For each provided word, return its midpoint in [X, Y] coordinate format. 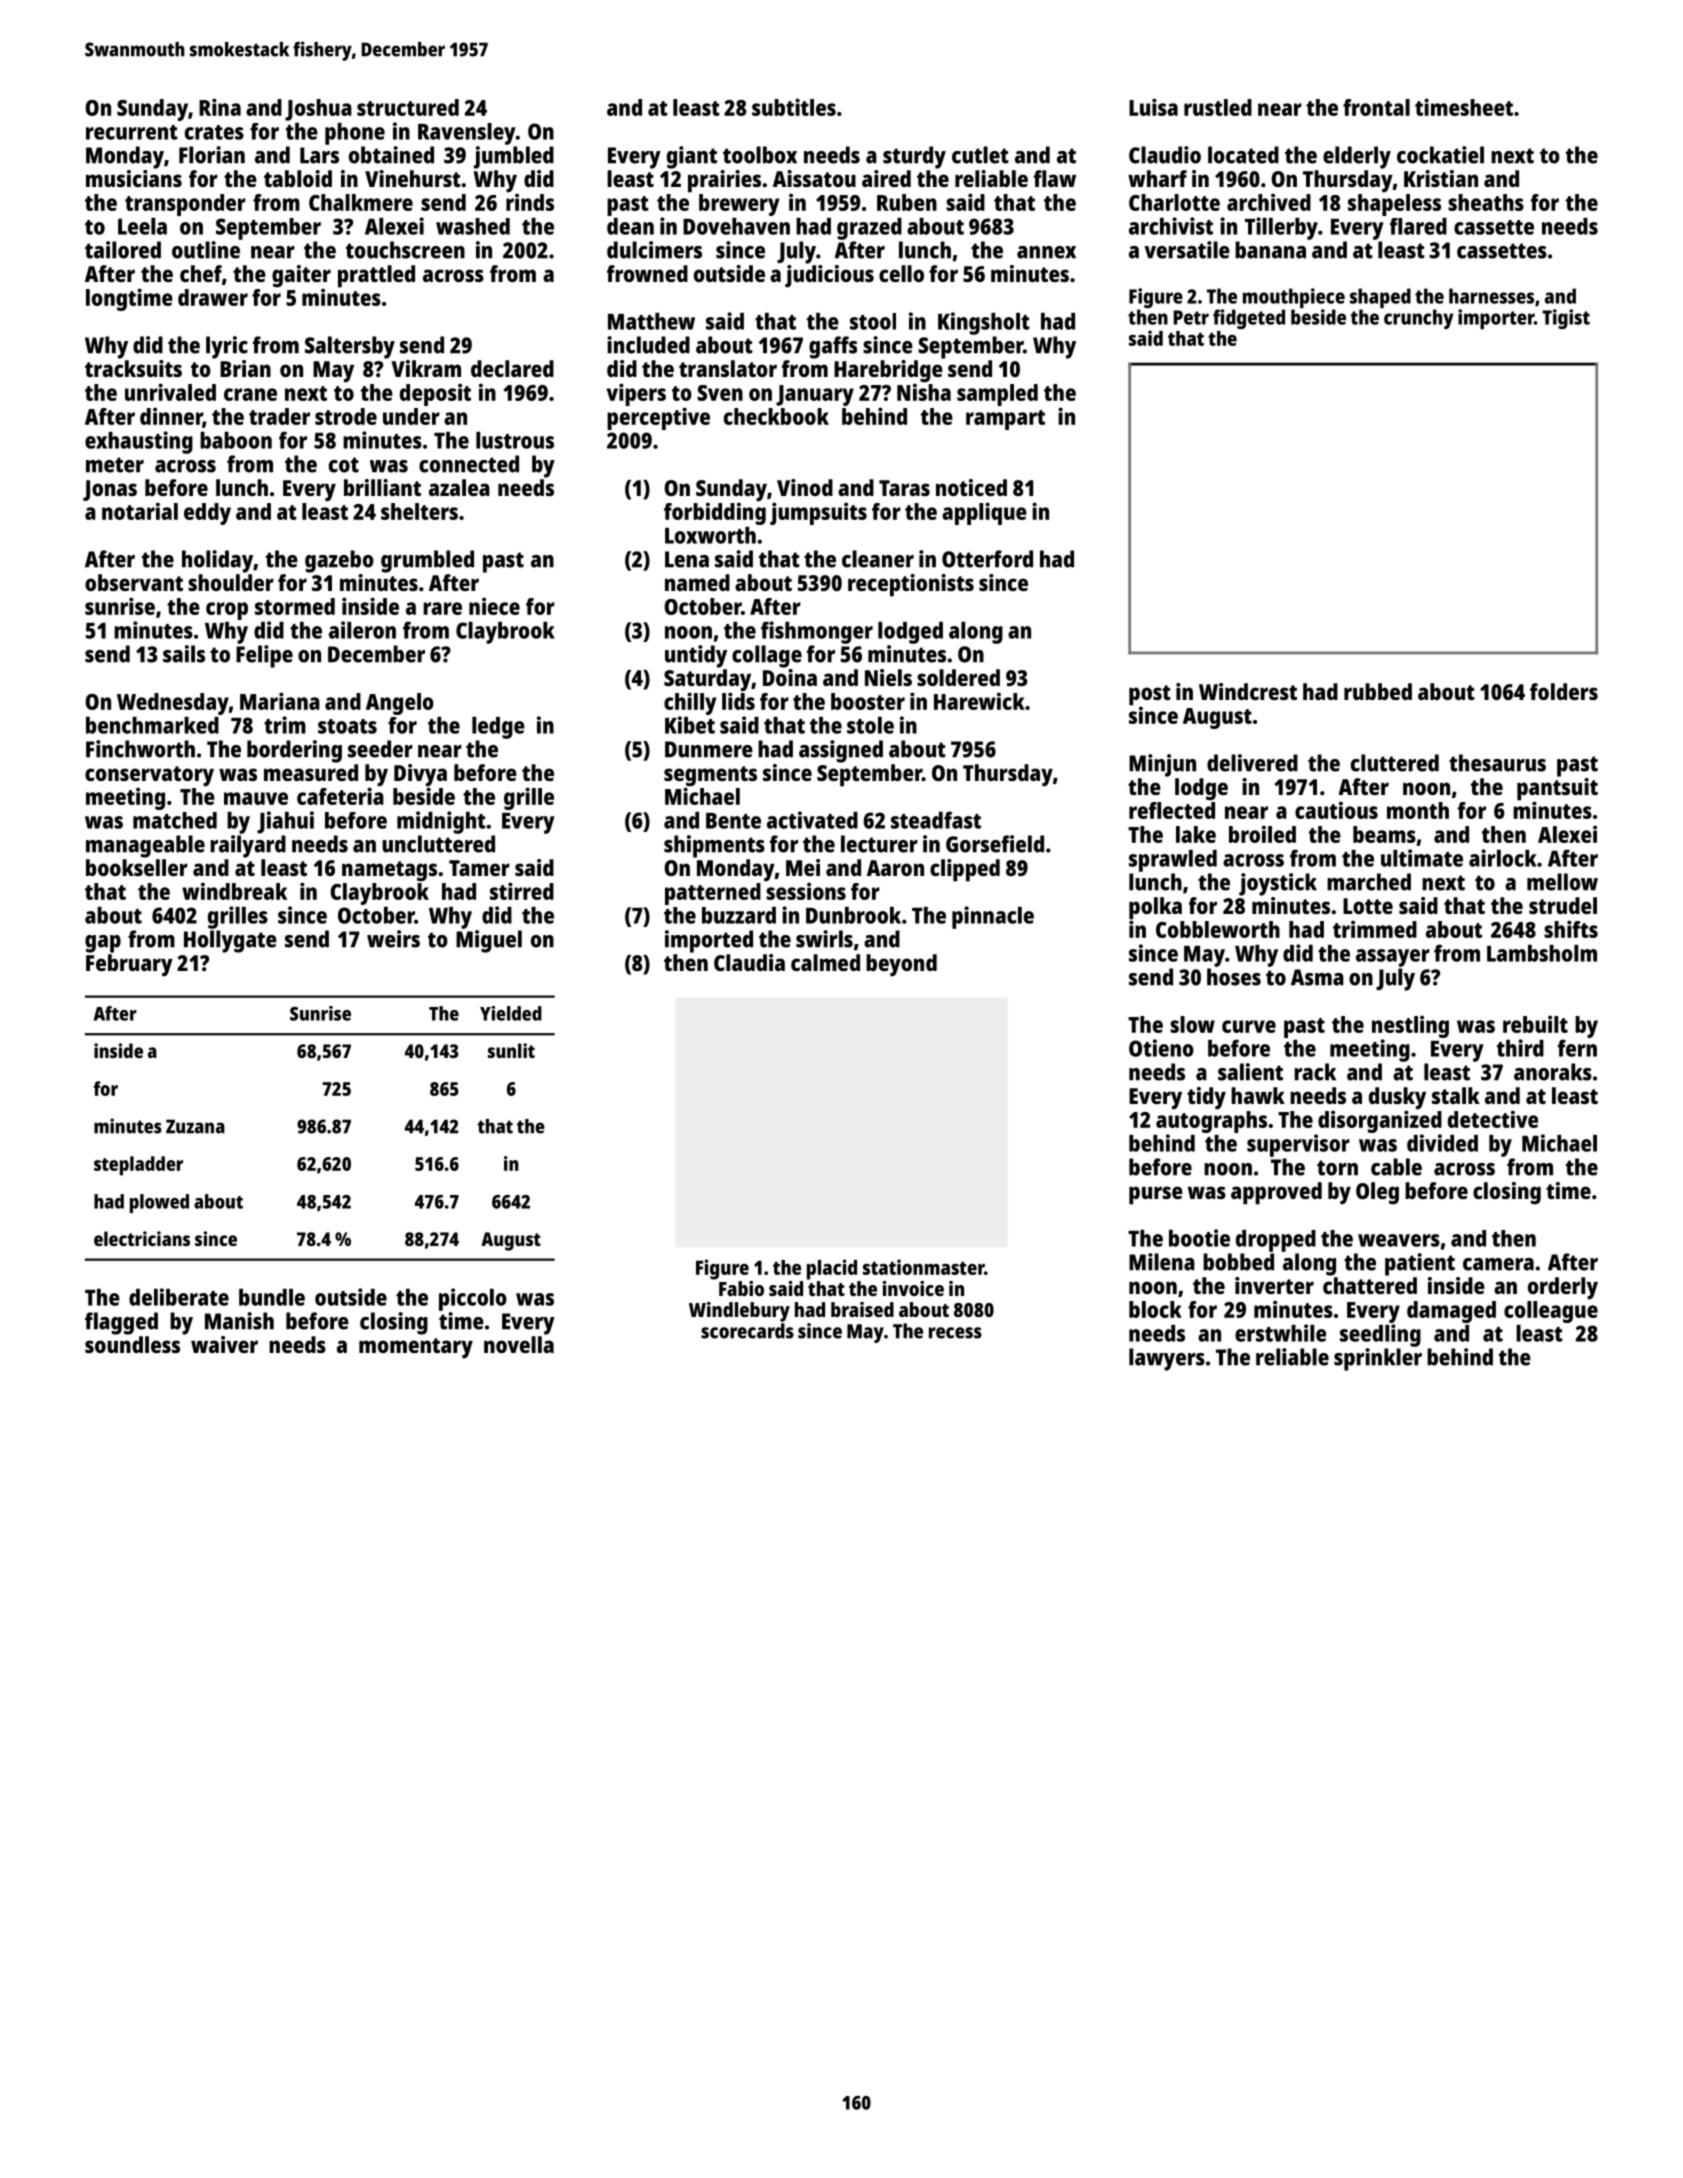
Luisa [1153, 107]
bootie [1199, 1238]
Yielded [511, 1013]
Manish [239, 1321]
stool [873, 321]
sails [184, 654]
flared [1418, 226]
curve [1249, 1026]
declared [512, 368]
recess [955, 1333]
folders [1564, 691]
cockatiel [1440, 155]
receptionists [911, 585]
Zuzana [195, 1126]
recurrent [132, 132]
